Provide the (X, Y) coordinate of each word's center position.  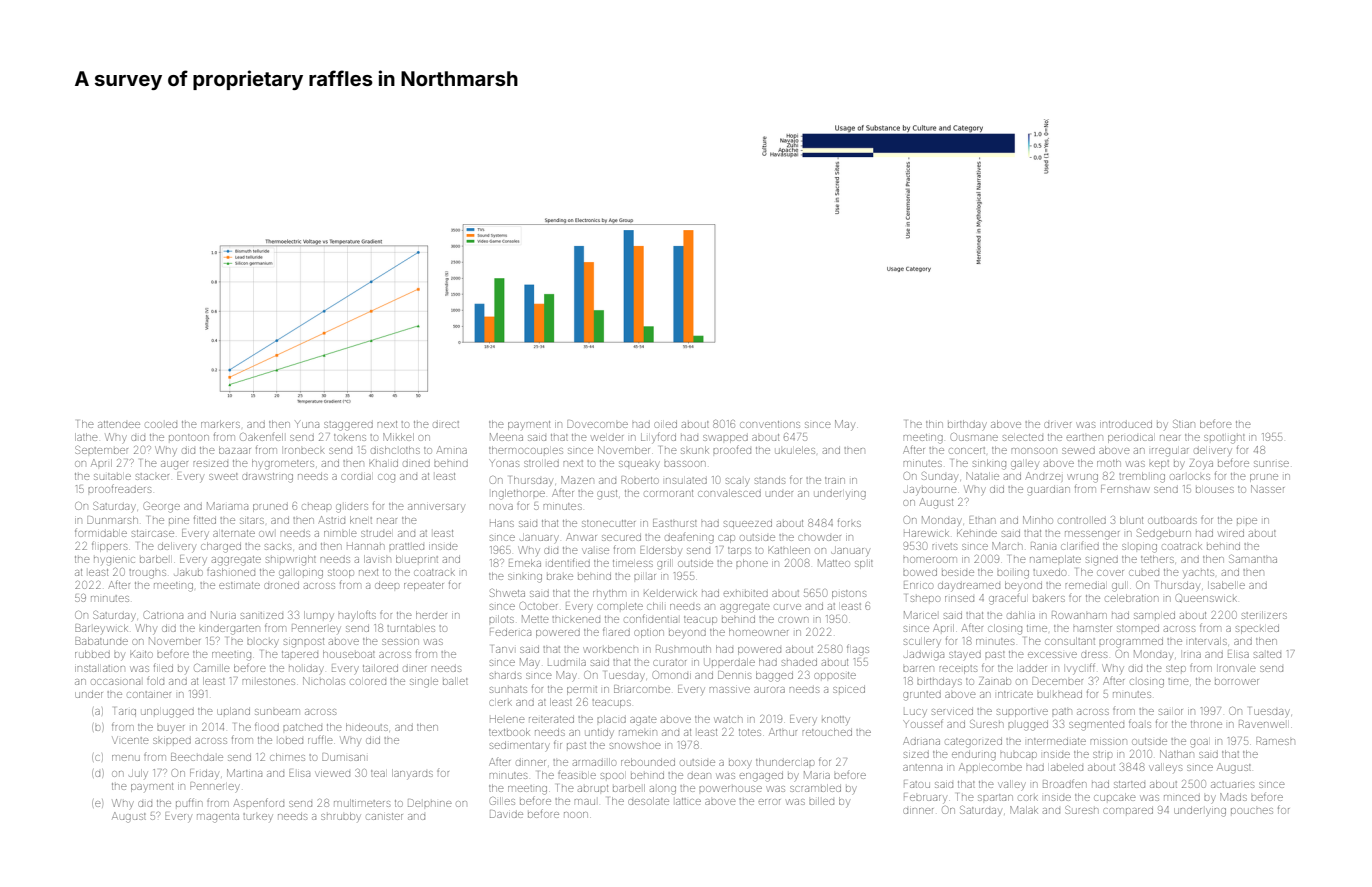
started (1129, 784)
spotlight (1224, 439)
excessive (1052, 655)
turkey (258, 817)
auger (174, 465)
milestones (269, 681)
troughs (148, 574)
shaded (799, 663)
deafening (689, 539)
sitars (252, 520)
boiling (1013, 574)
